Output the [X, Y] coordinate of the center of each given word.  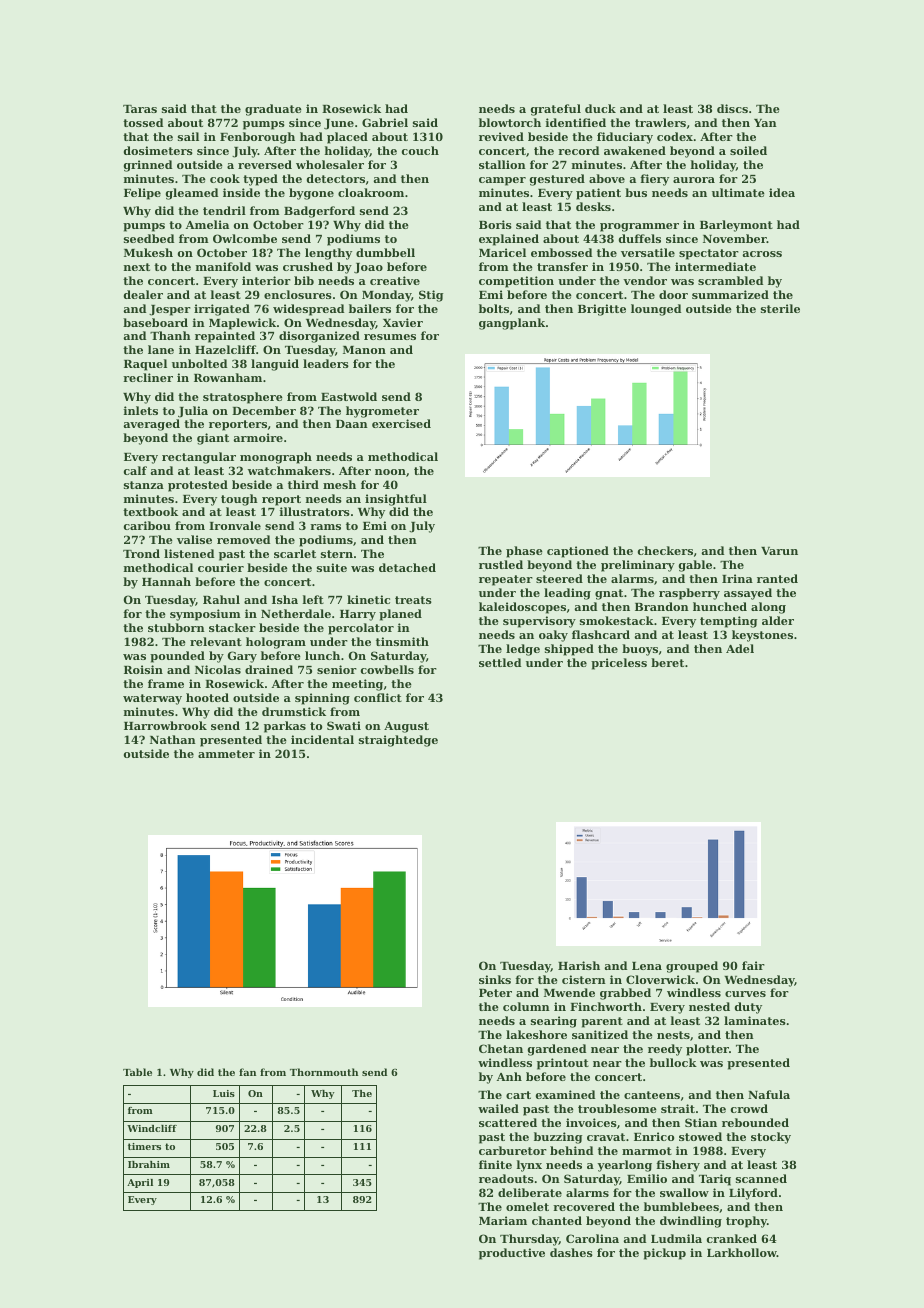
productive [512, 1254]
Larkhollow [742, 1252]
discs [732, 108]
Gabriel [385, 122]
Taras [140, 109]
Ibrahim [149, 1164]
